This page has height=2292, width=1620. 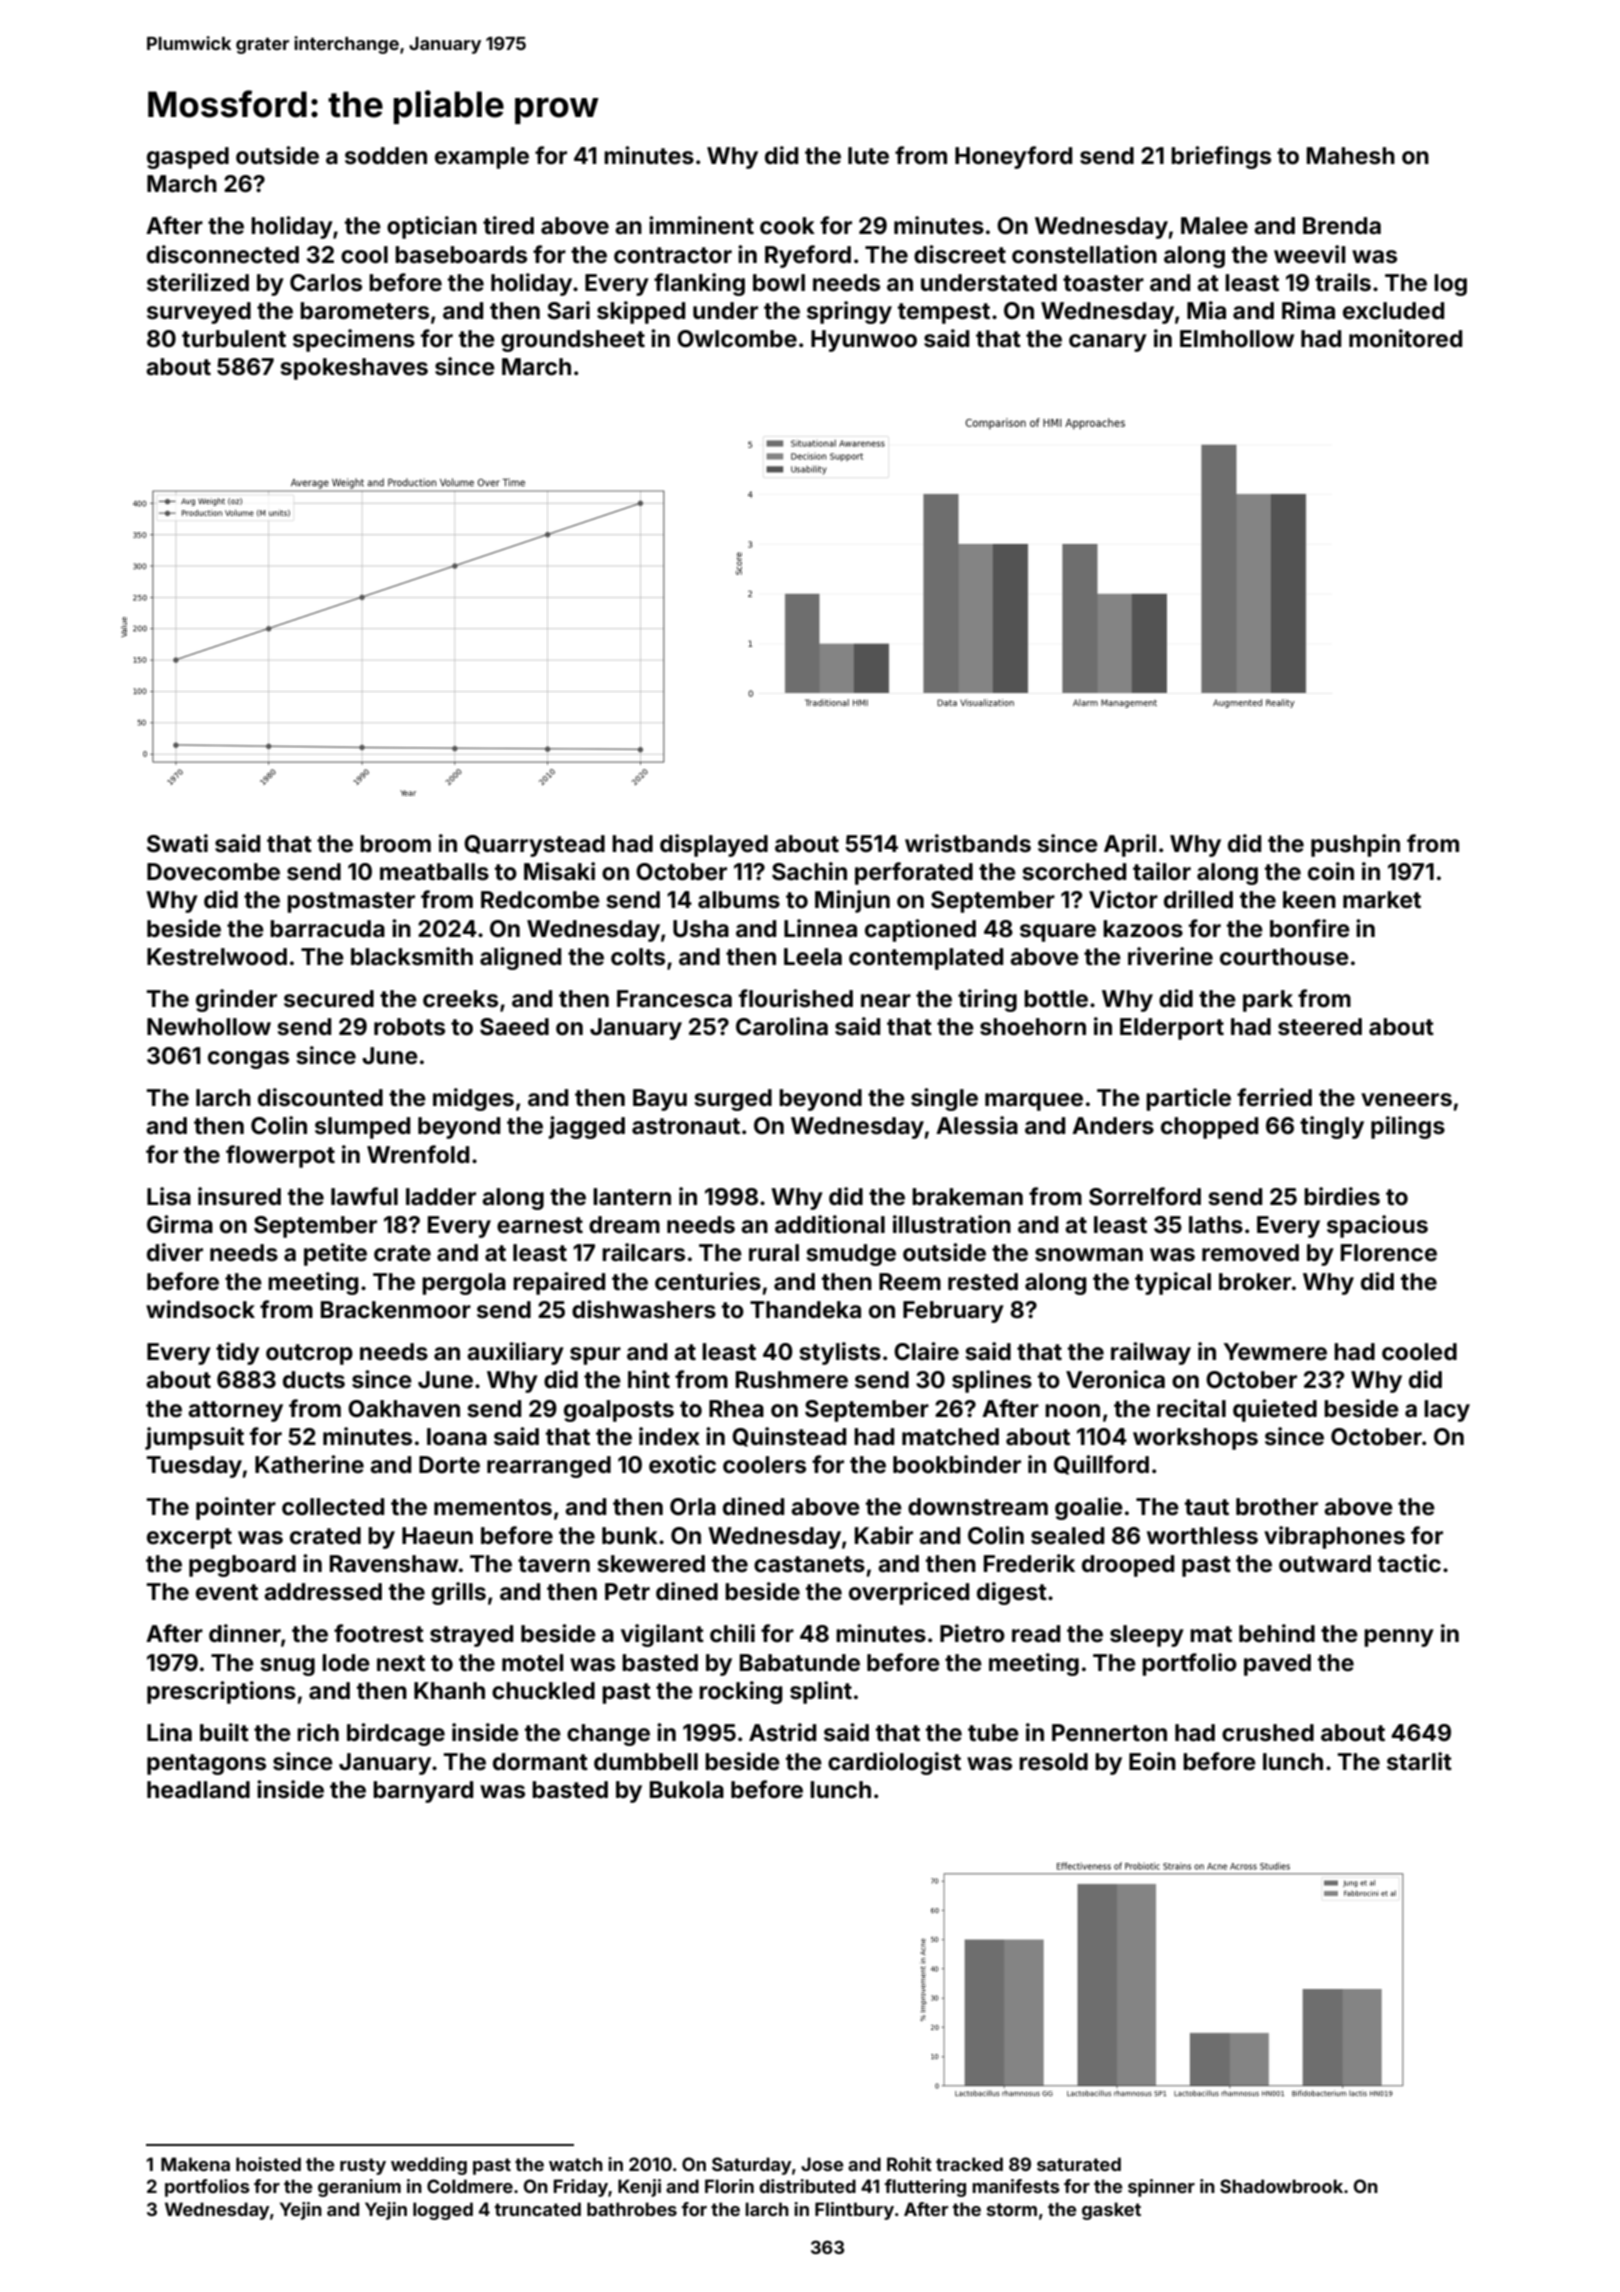 I want to click on Jose, so click(x=822, y=2164).
